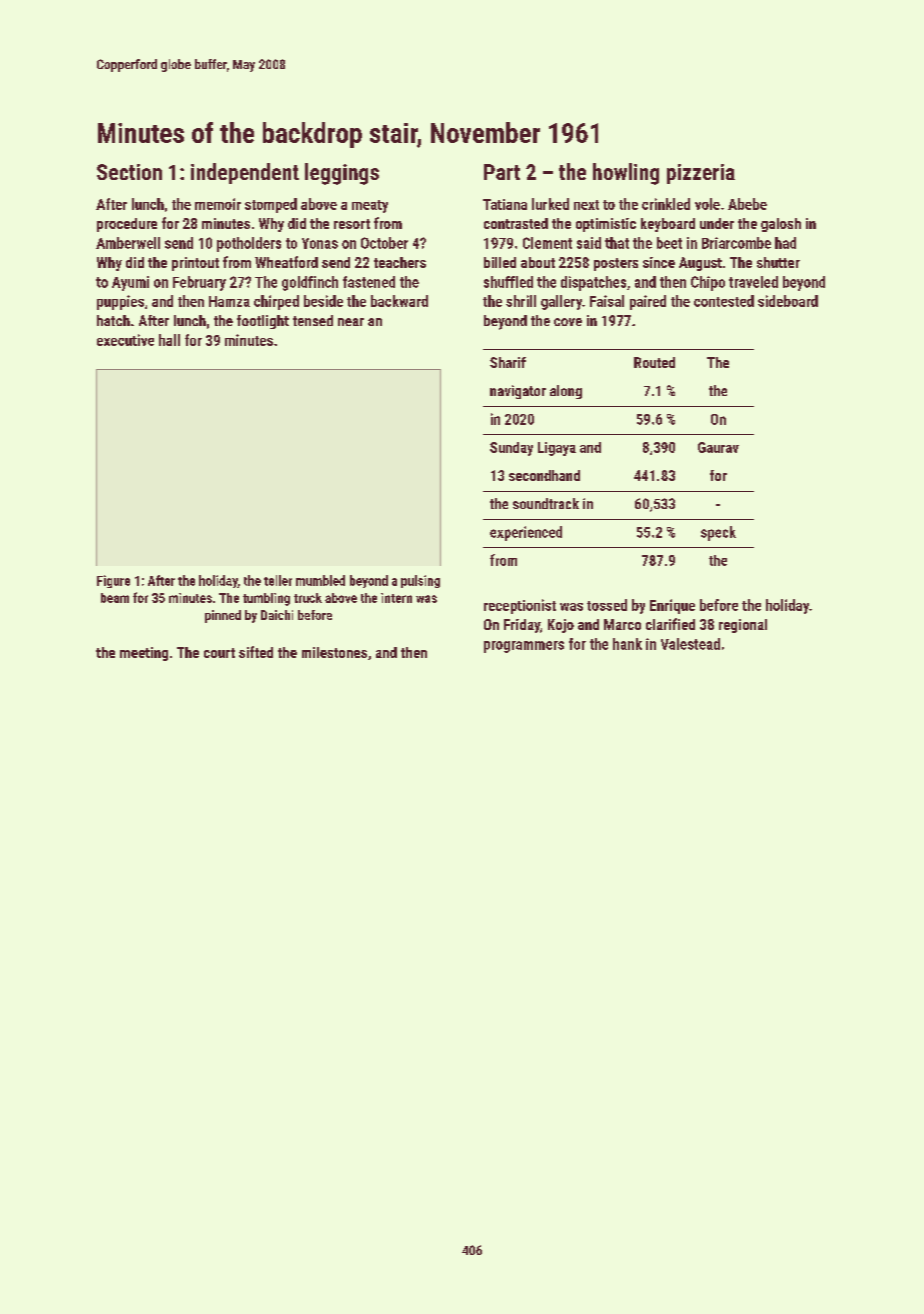  I want to click on pizzeria, so click(701, 174).
